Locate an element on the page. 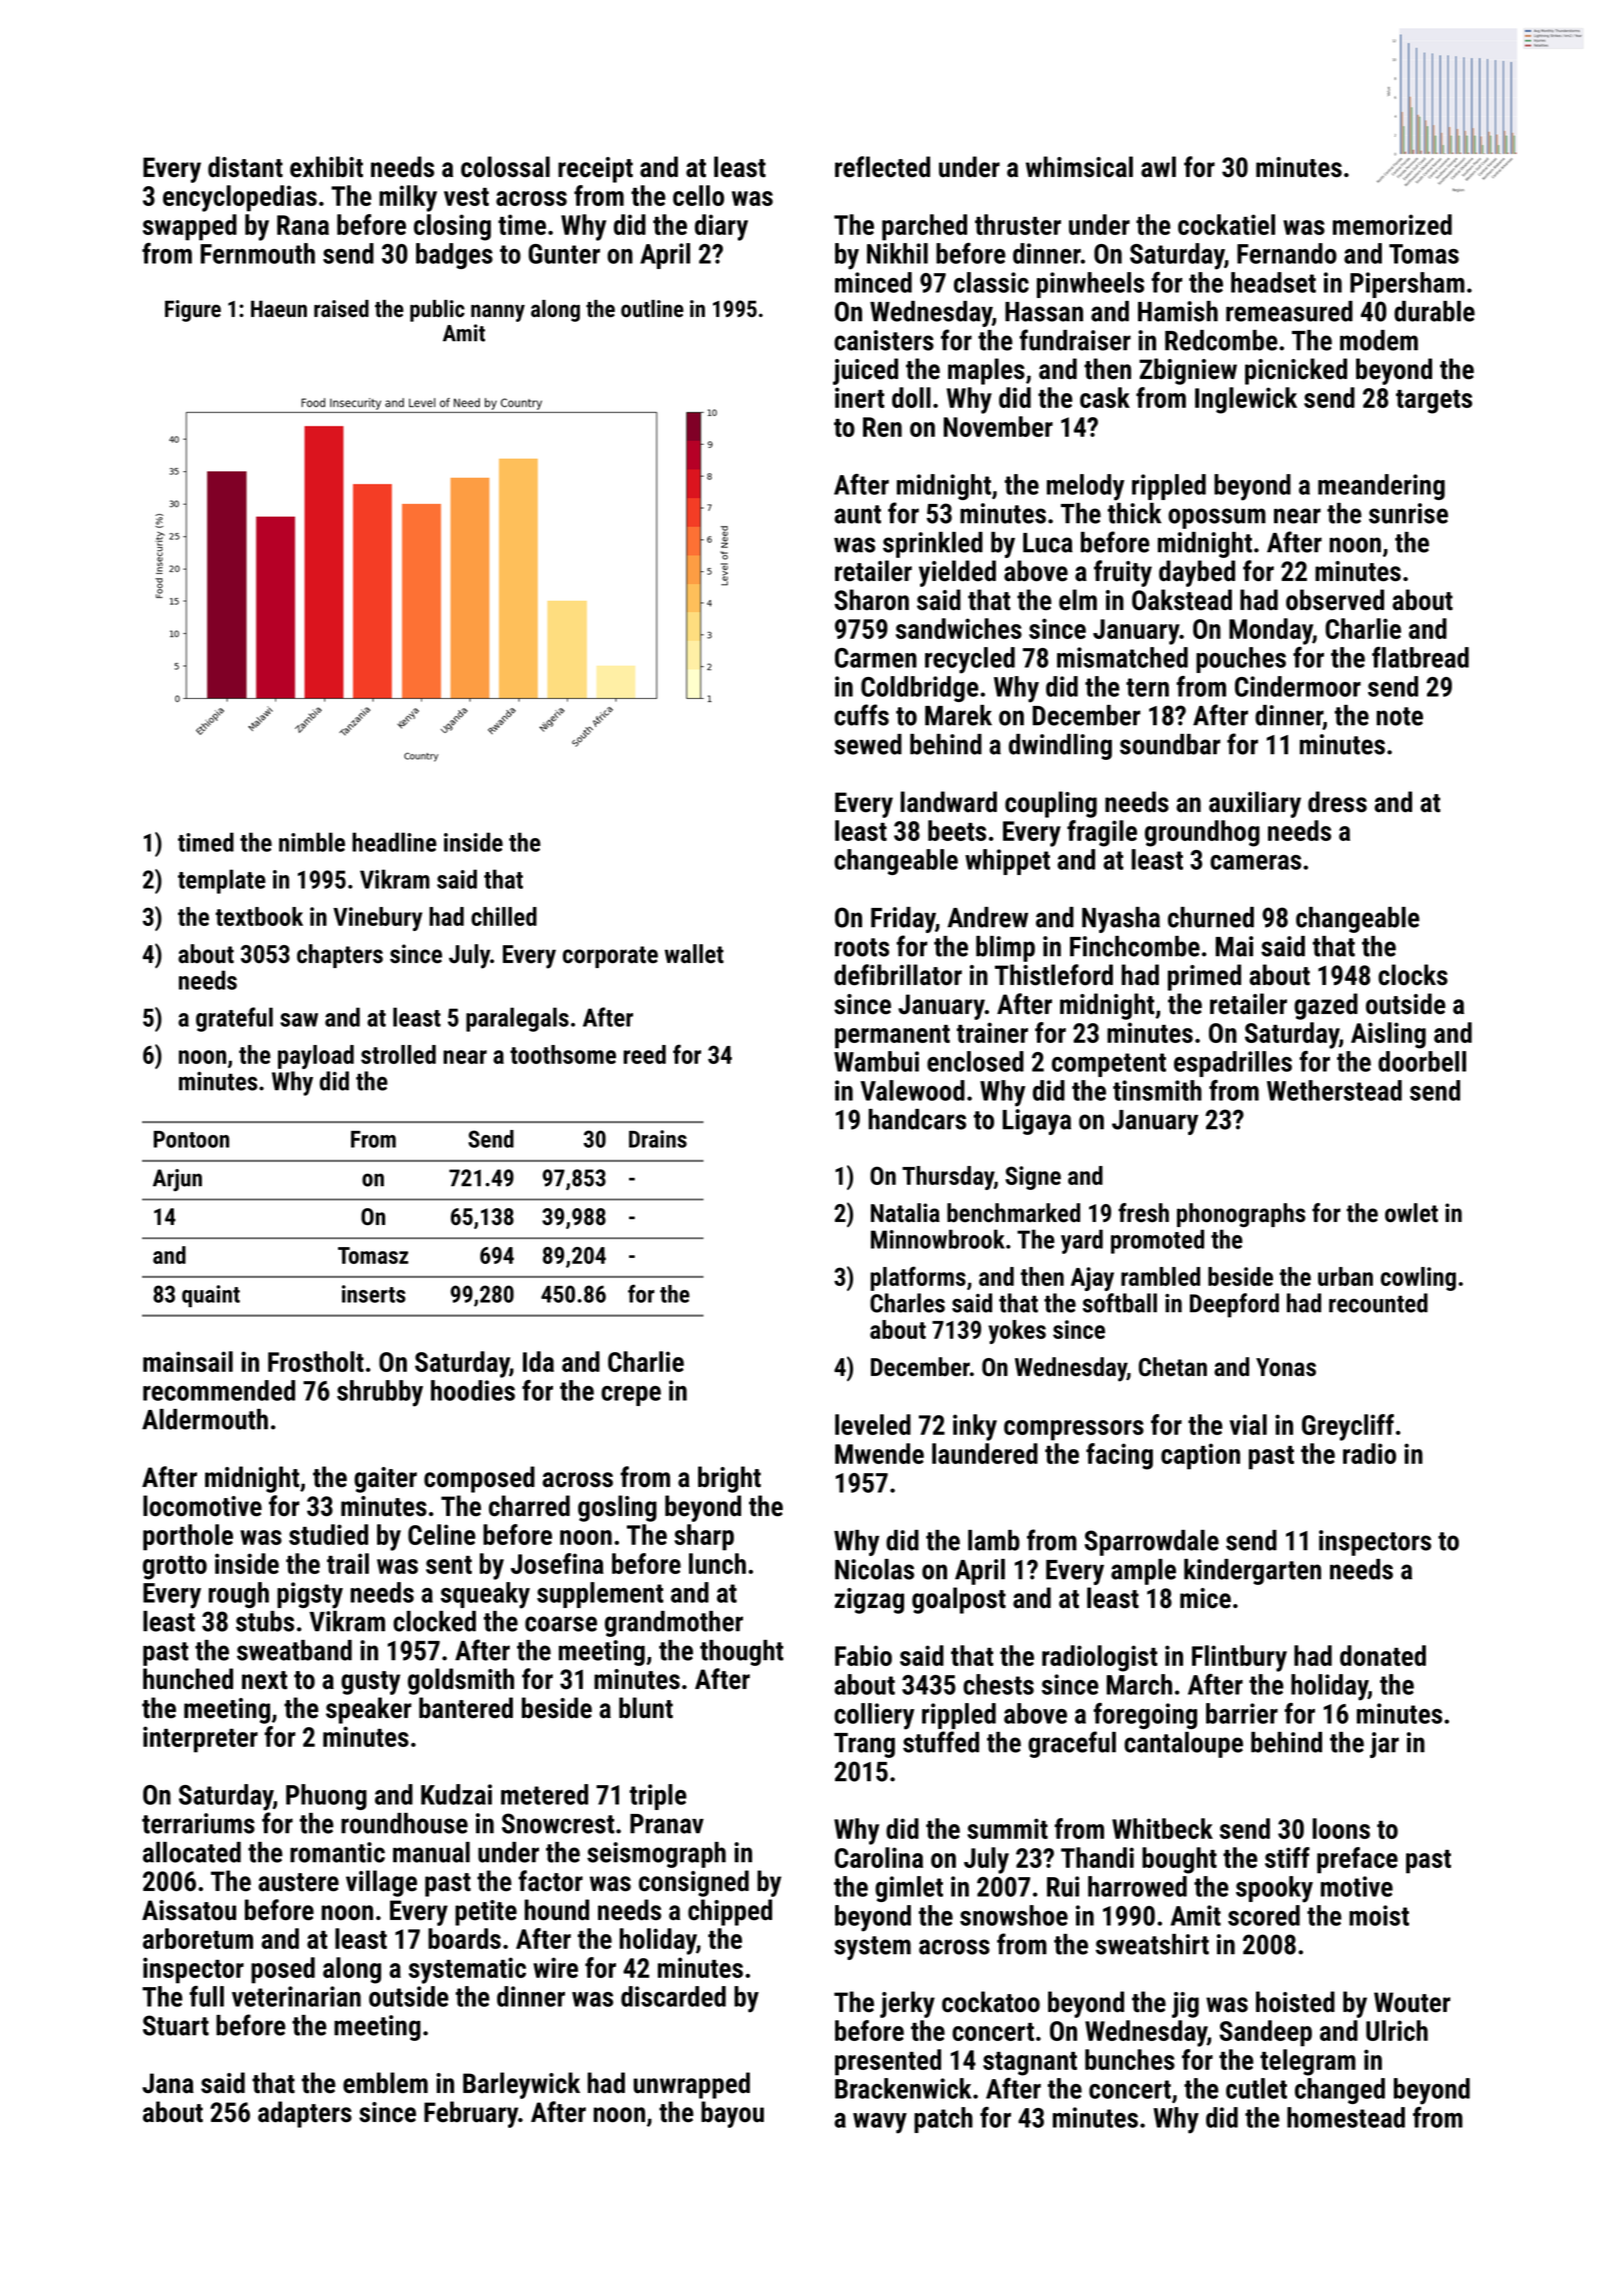 This document has width=1620, height=2292. inky is located at coordinates (975, 1427).
